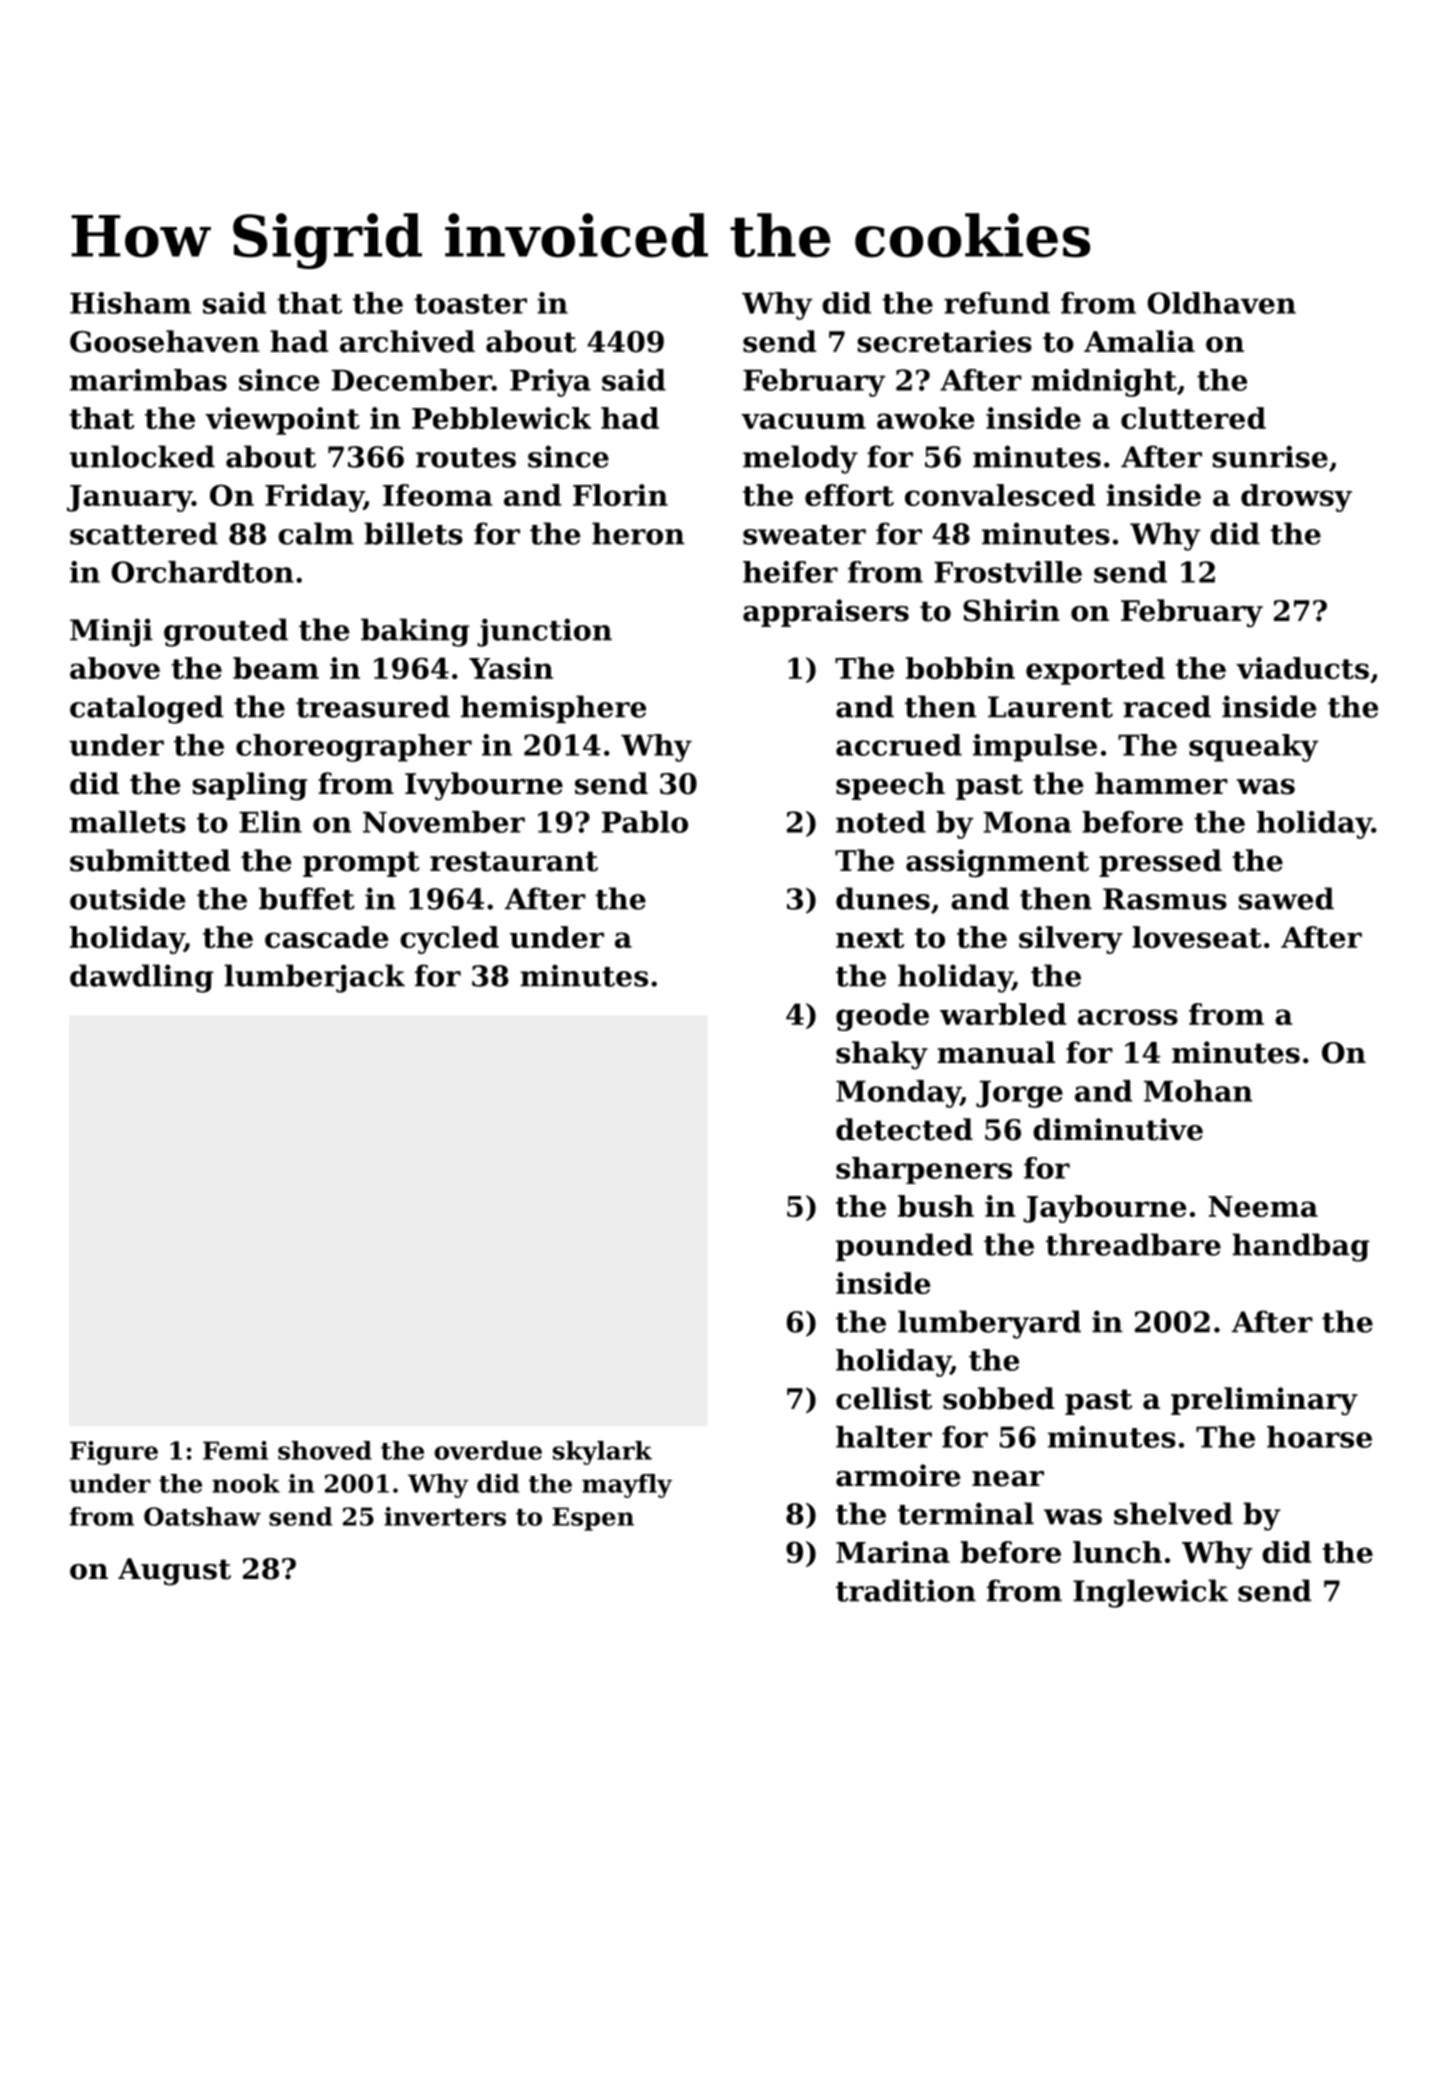 The height and width of the screenshot is (2100, 1450). I want to click on diminutive, so click(1118, 1129).
